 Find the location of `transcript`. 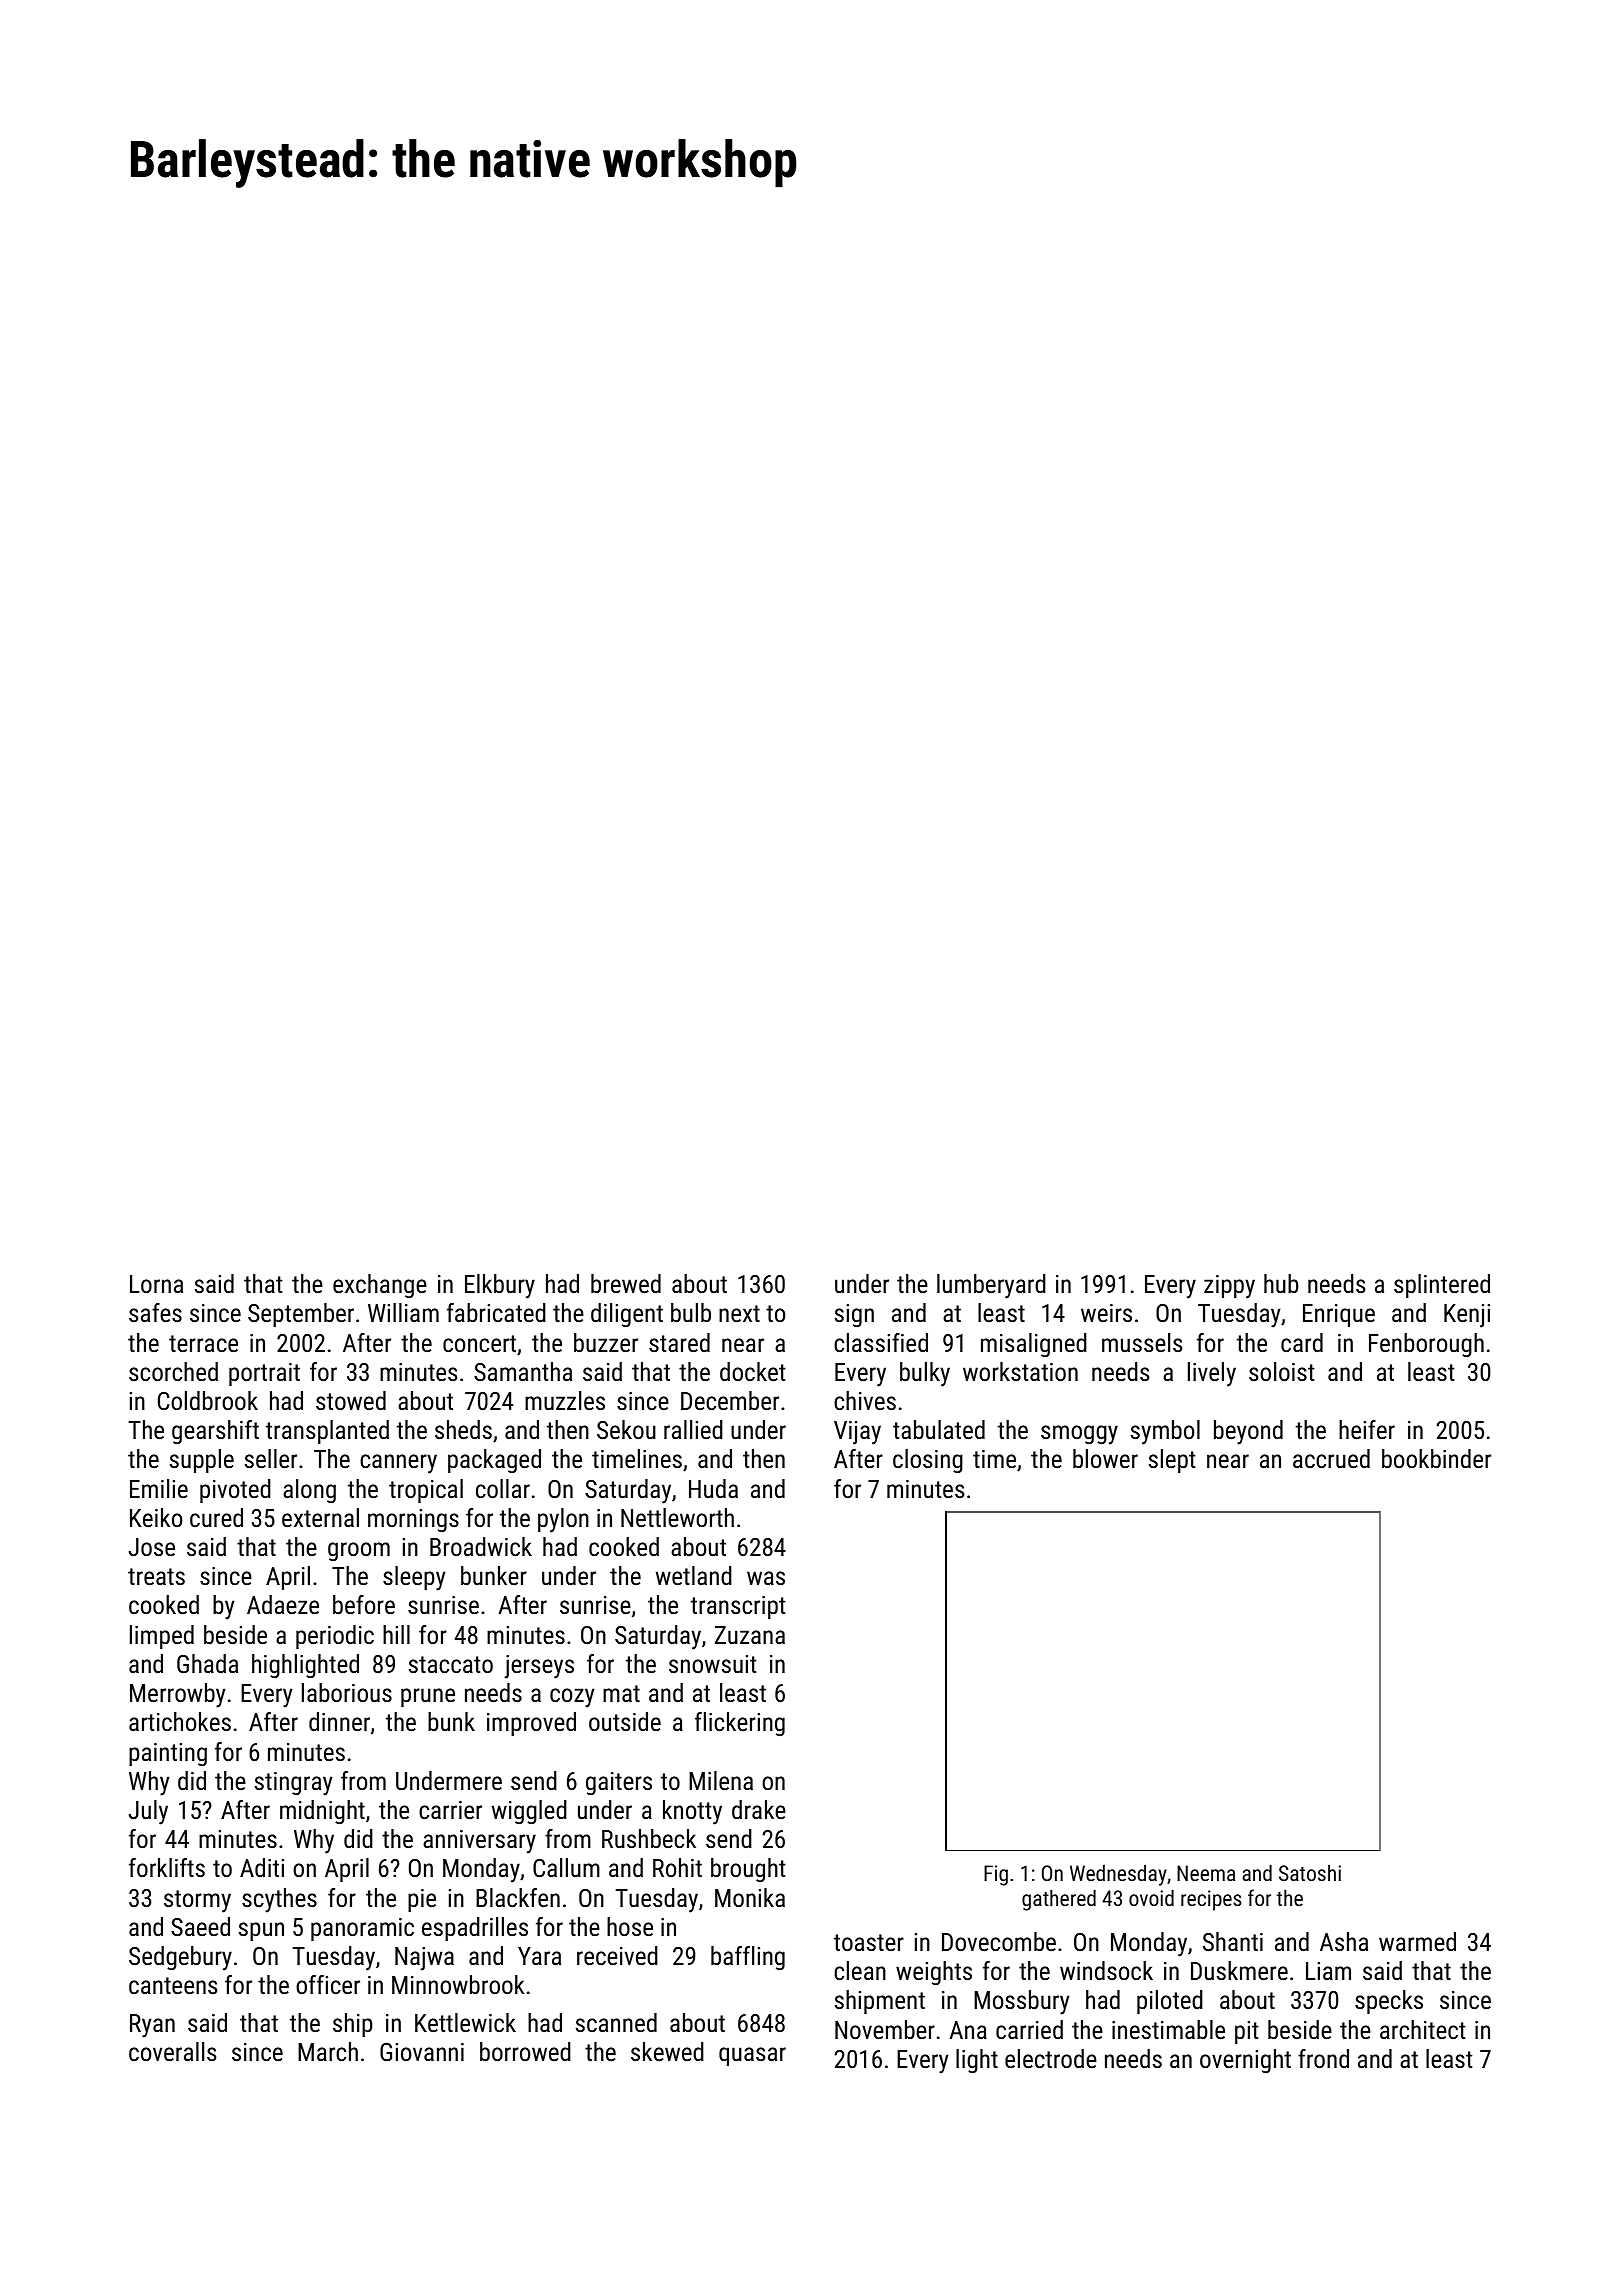

transcript is located at coordinates (738, 1607).
